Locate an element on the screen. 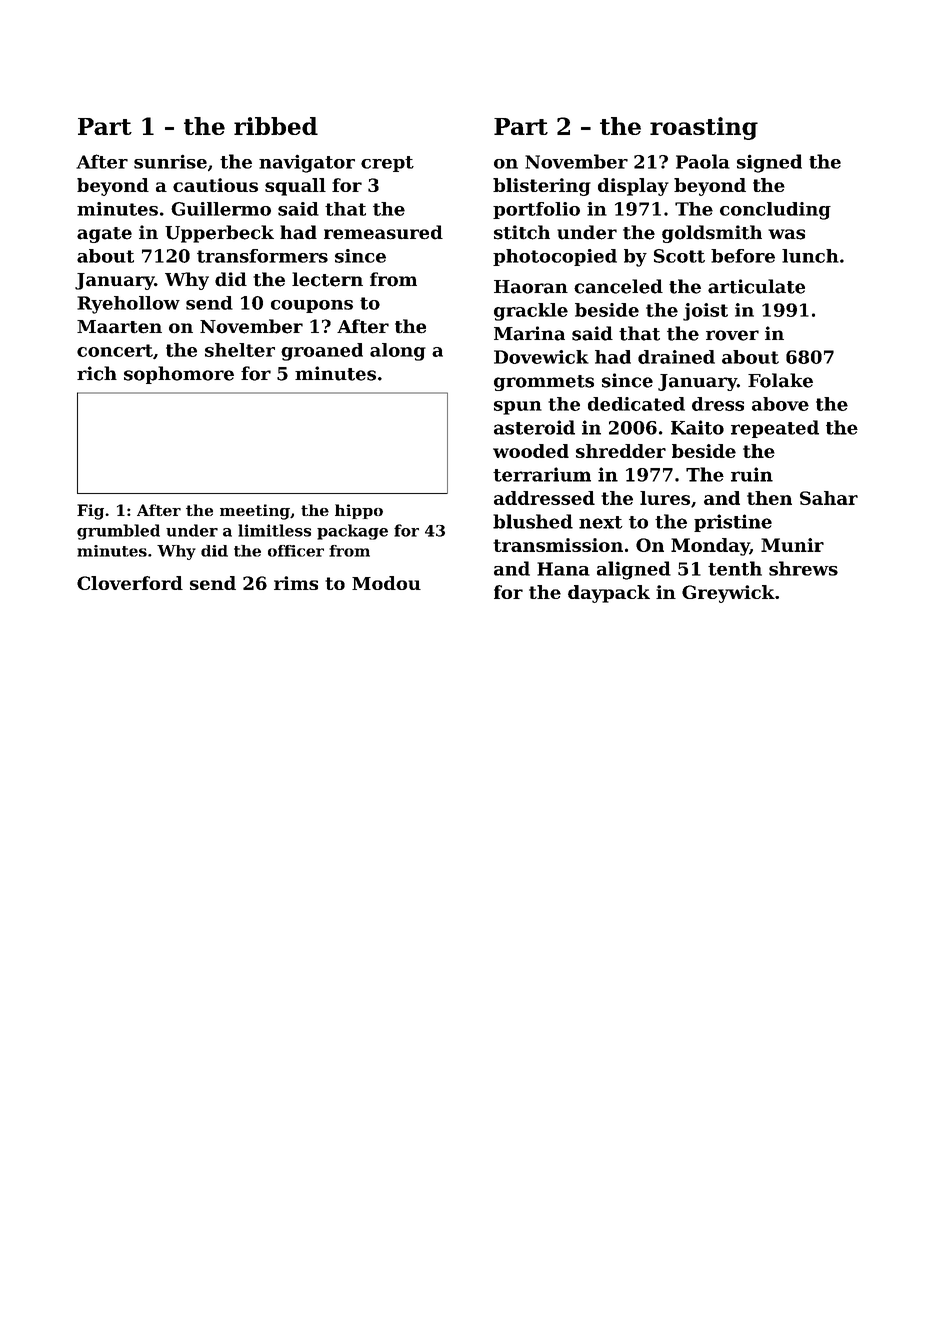  Dovewick is located at coordinates (541, 357).
